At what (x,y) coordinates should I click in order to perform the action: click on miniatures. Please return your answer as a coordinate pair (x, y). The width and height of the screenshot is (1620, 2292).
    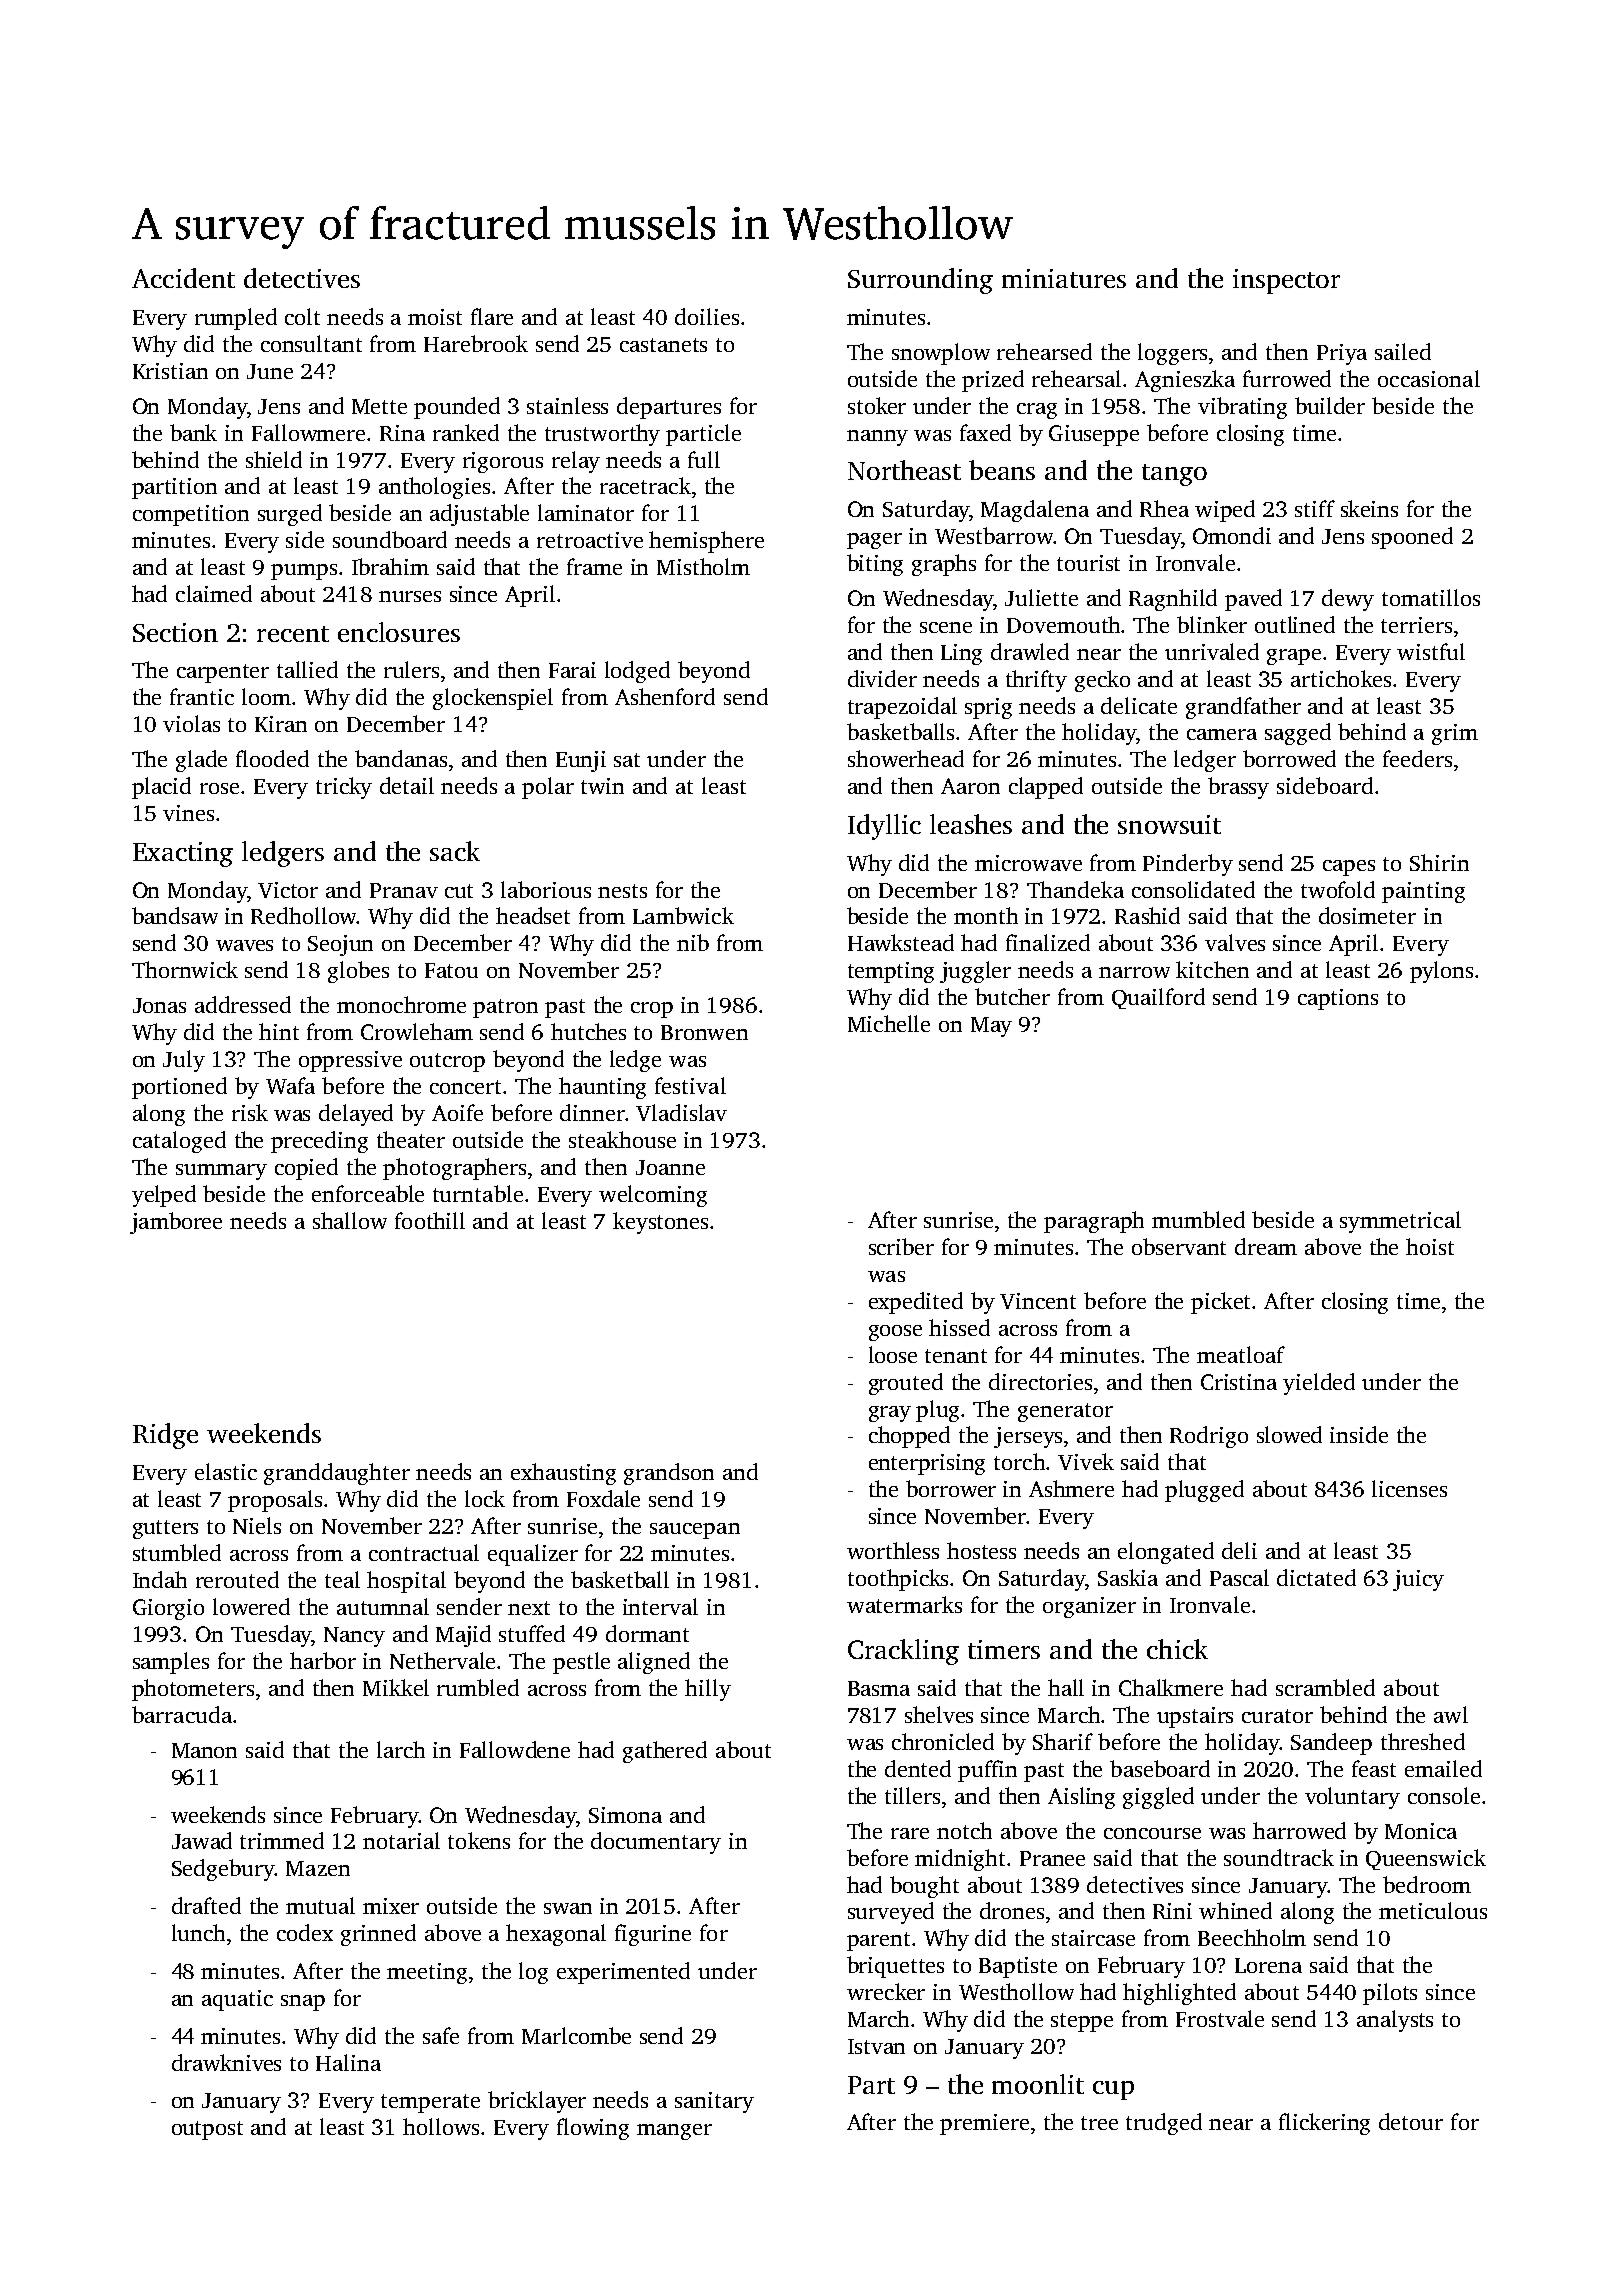
    Looking at the image, I should click on (1064, 278).
